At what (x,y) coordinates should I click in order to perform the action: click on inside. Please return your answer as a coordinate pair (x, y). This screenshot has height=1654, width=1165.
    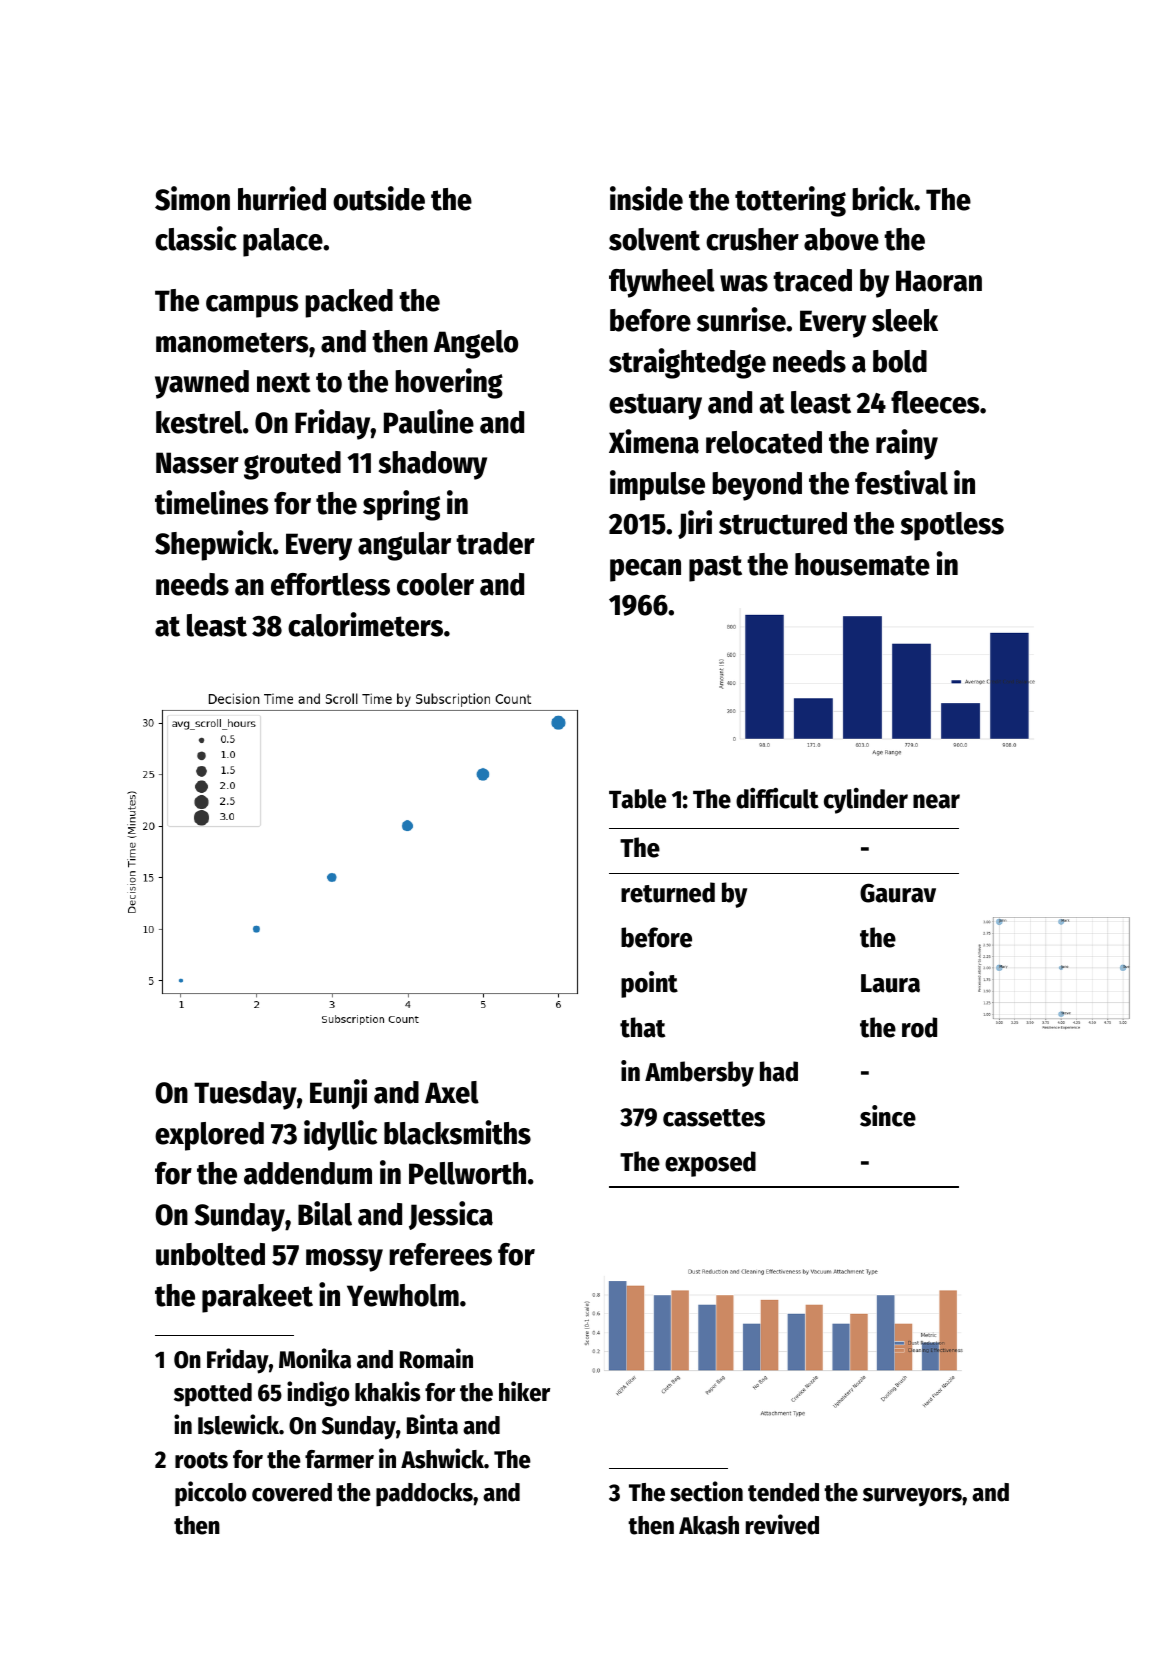
    Looking at the image, I should click on (646, 198).
